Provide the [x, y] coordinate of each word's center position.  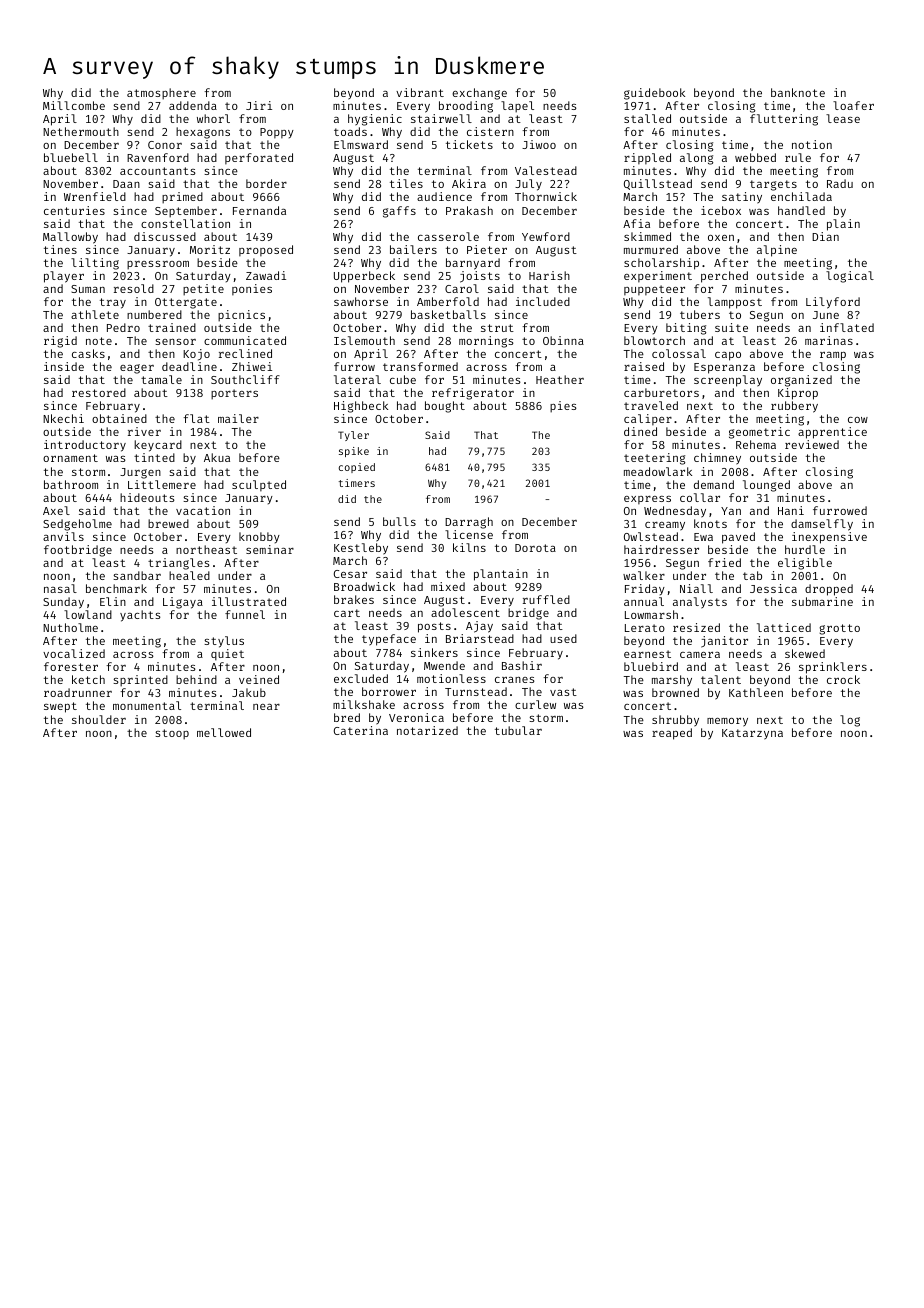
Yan [731, 511]
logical [850, 277]
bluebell [71, 157]
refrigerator [473, 394]
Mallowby [70, 238]
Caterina [361, 730]
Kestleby [361, 549]
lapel [517, 107]
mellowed [224, 732]
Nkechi [63, 418]
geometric [759, 433]
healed [189, 575]
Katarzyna [752, 734]
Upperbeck [364, 277]
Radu [840, 183]
